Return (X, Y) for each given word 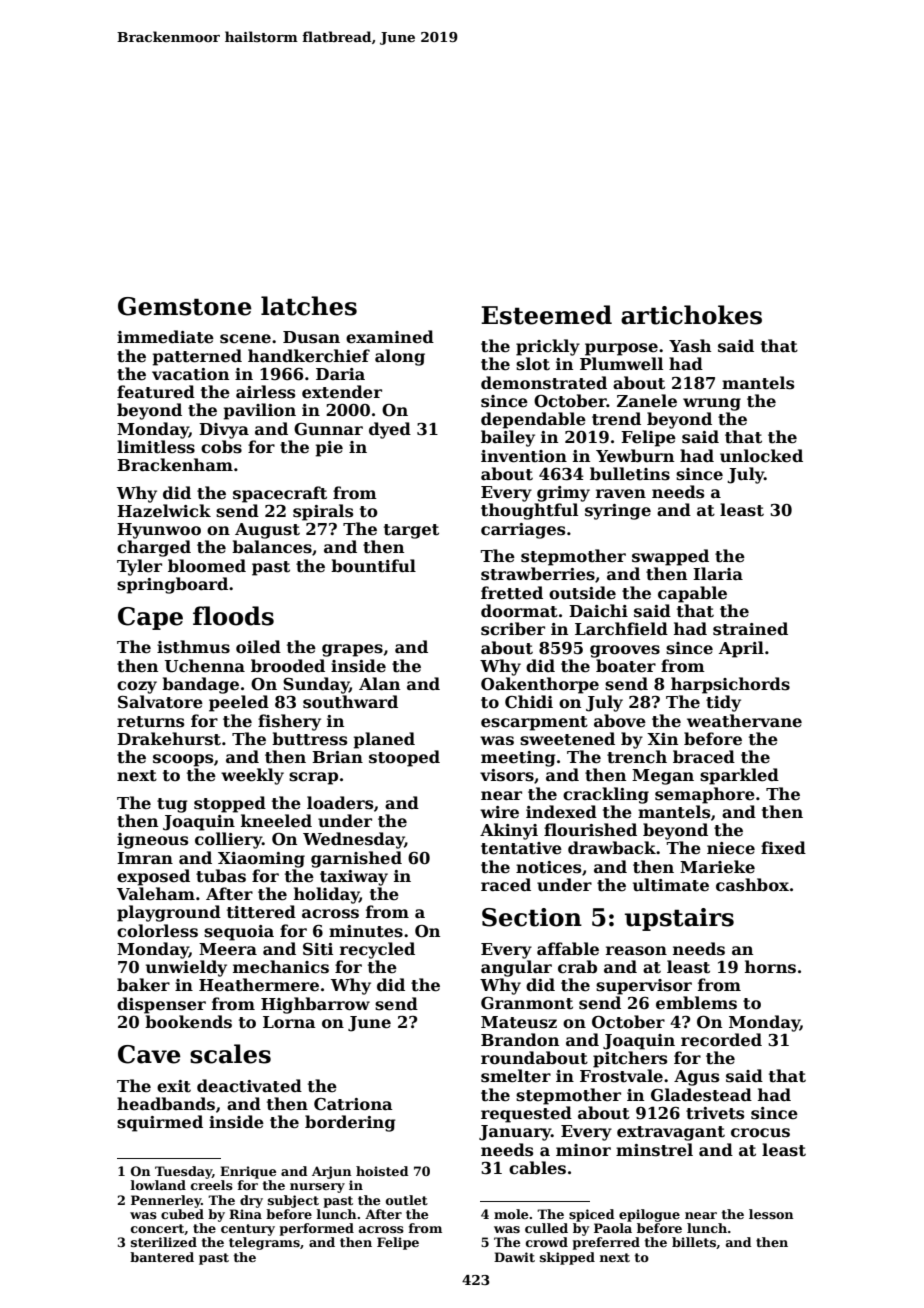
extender (342, 392)
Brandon (520, 1039)
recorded (721, 1040)
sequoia (239, 933)
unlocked (761, 456)
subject (293, 1201)
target (411, 531)
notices (548, 867)
